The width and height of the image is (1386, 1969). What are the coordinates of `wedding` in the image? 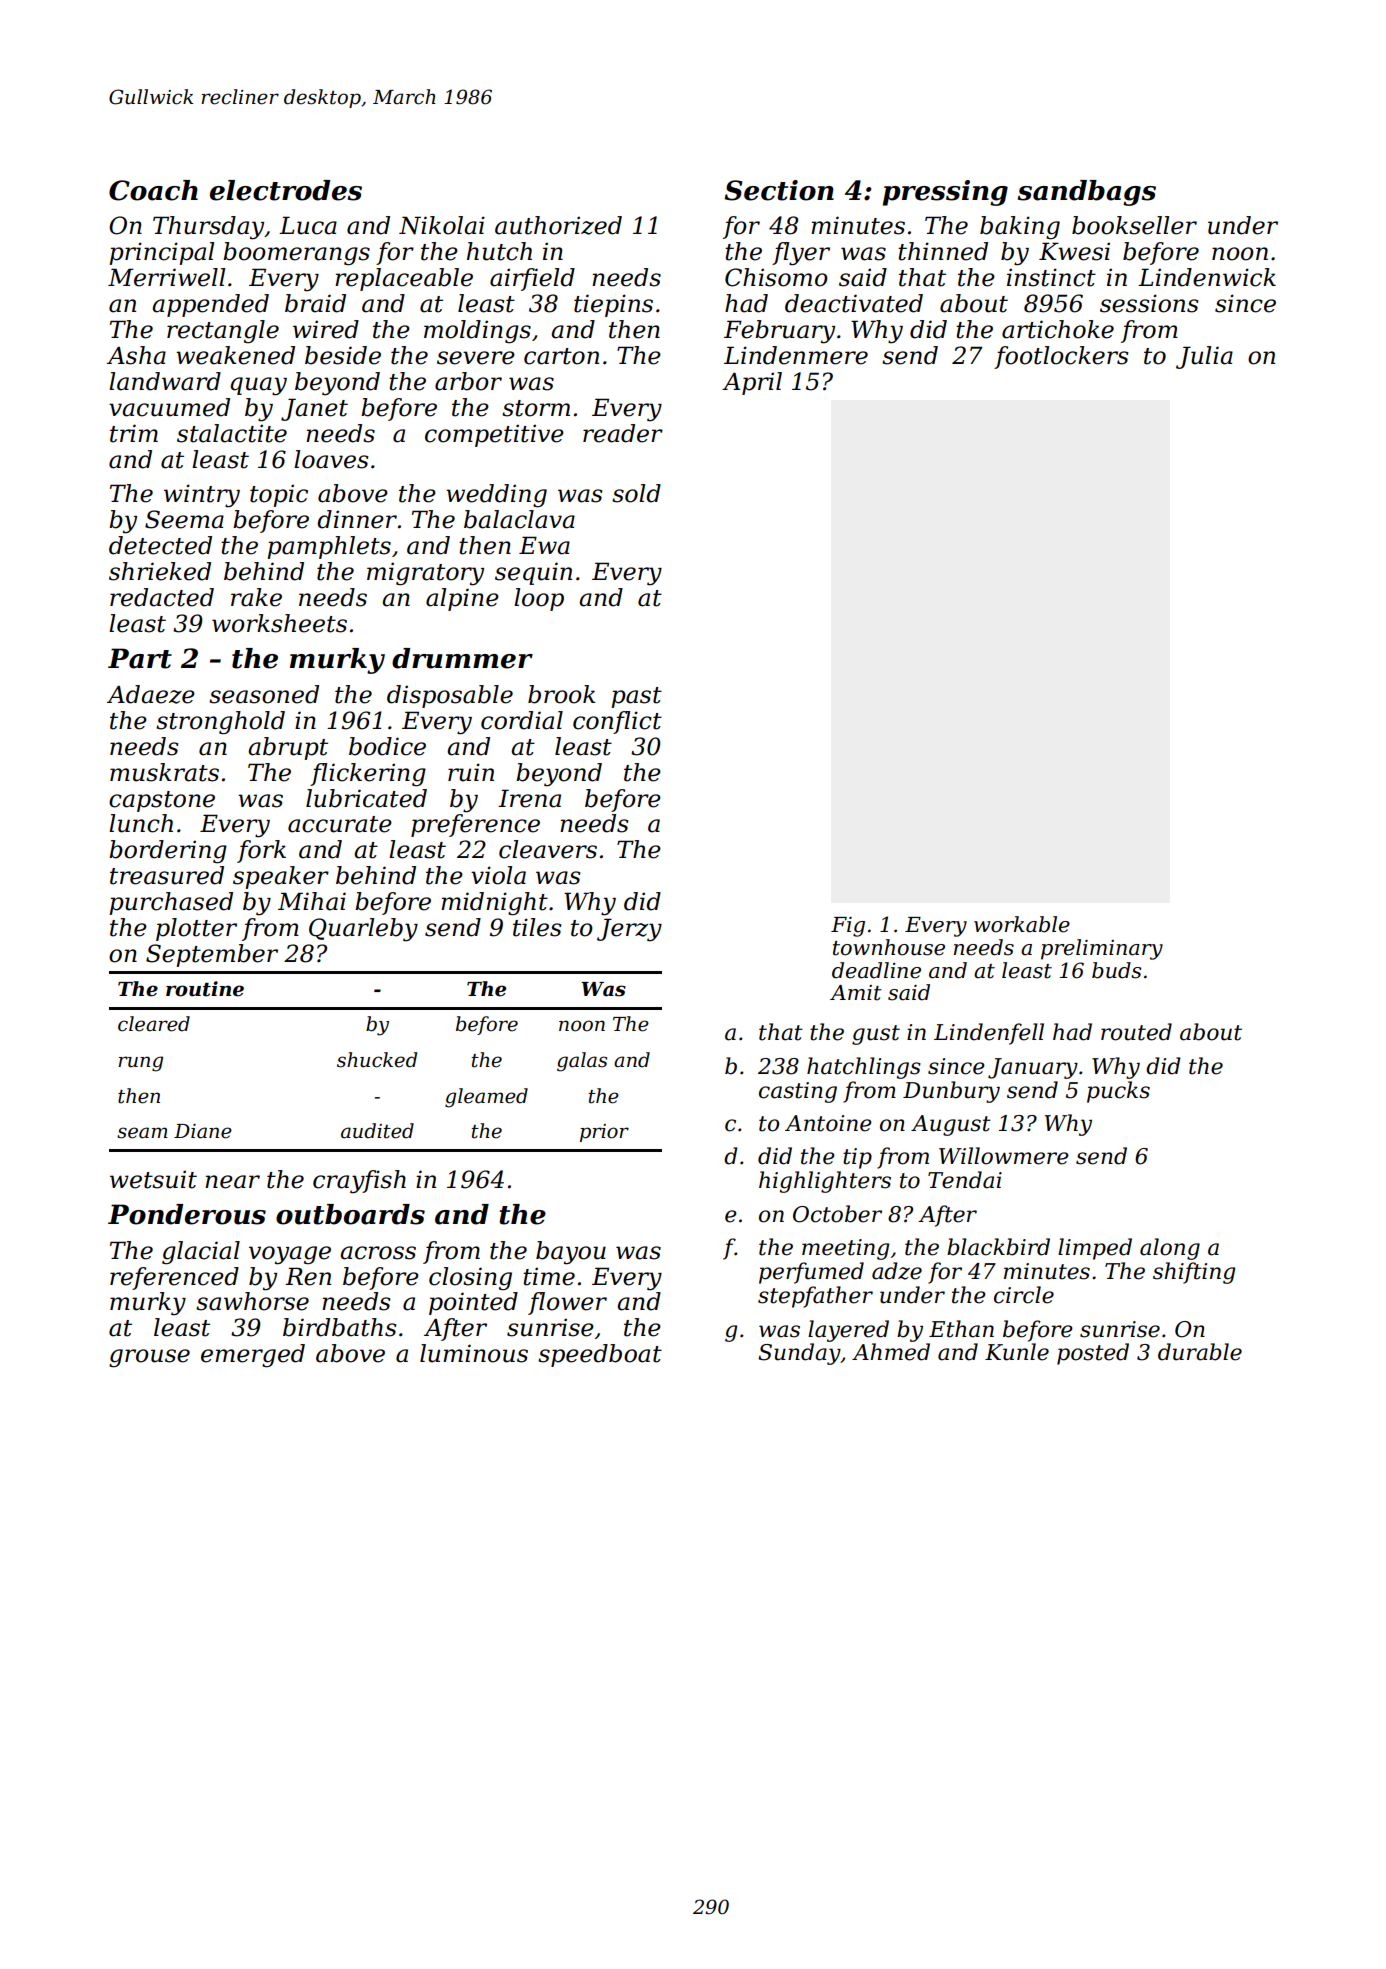 It's located at (496, 496).
